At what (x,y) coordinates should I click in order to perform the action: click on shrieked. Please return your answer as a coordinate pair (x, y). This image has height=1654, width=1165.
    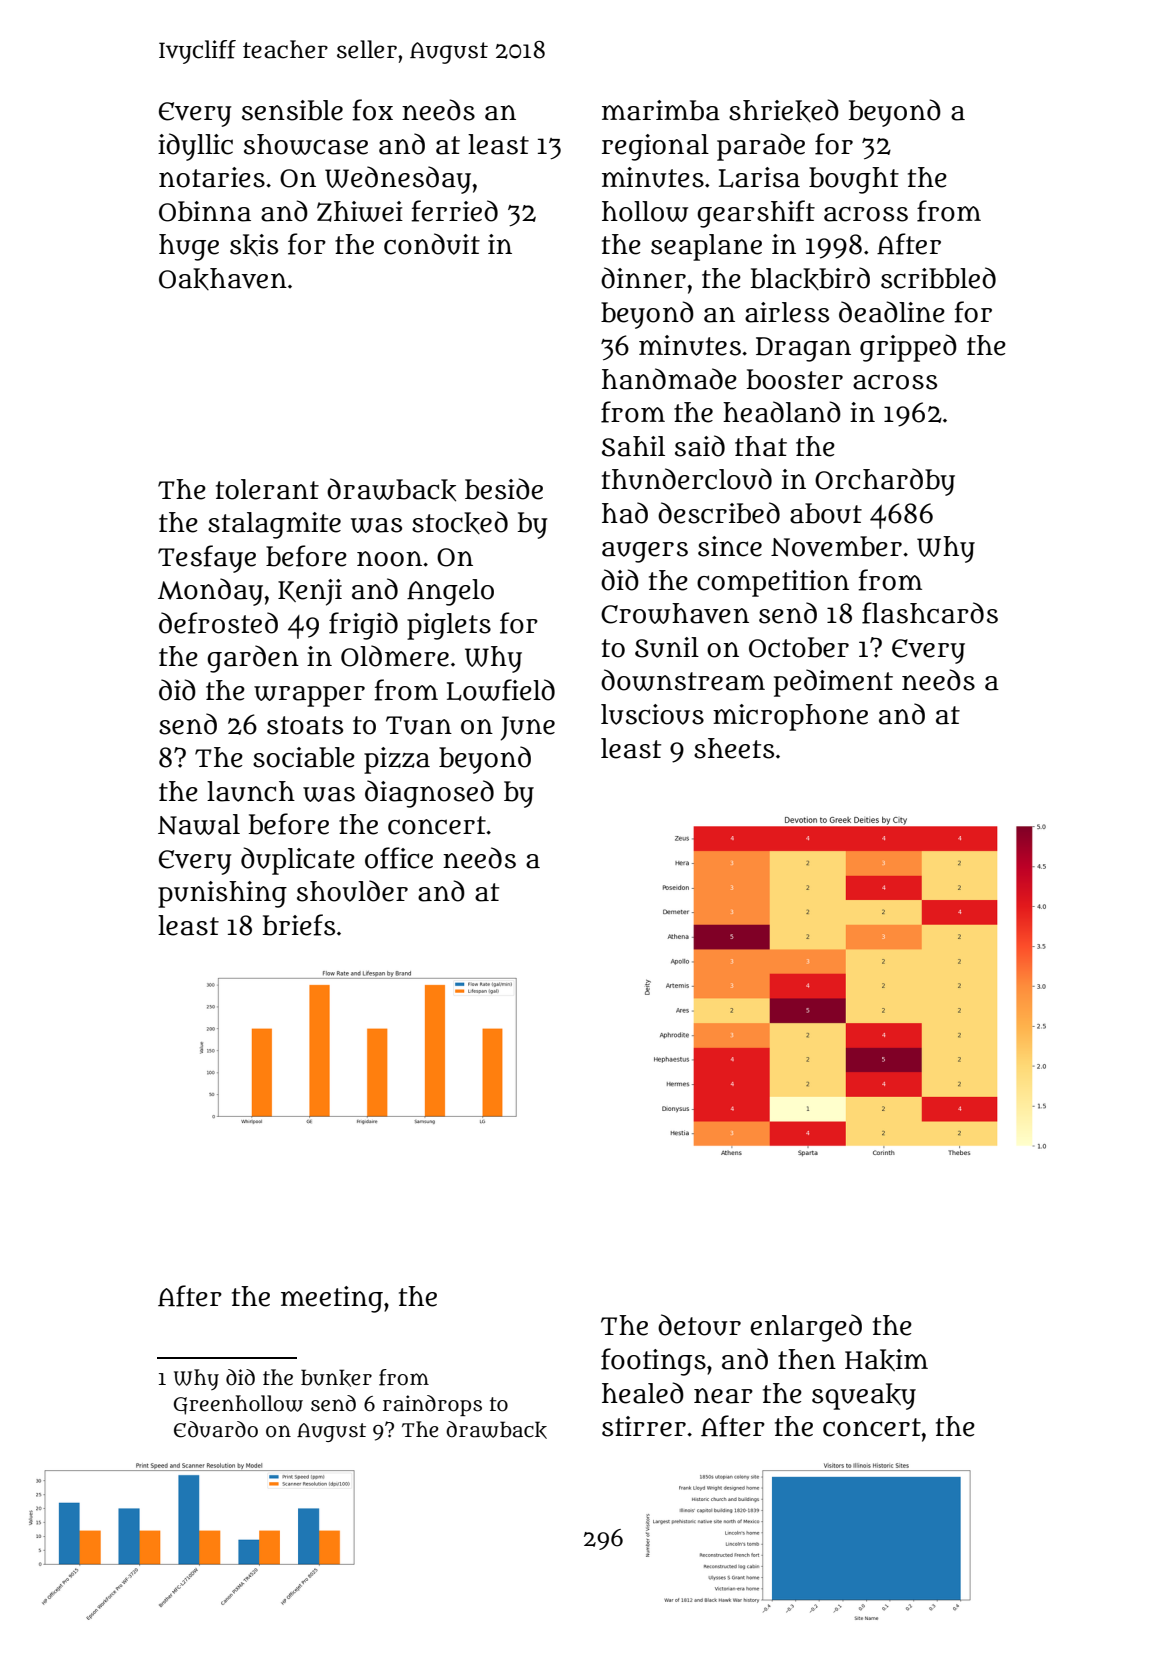
    Looking at the image, I should click on (784, 110).
